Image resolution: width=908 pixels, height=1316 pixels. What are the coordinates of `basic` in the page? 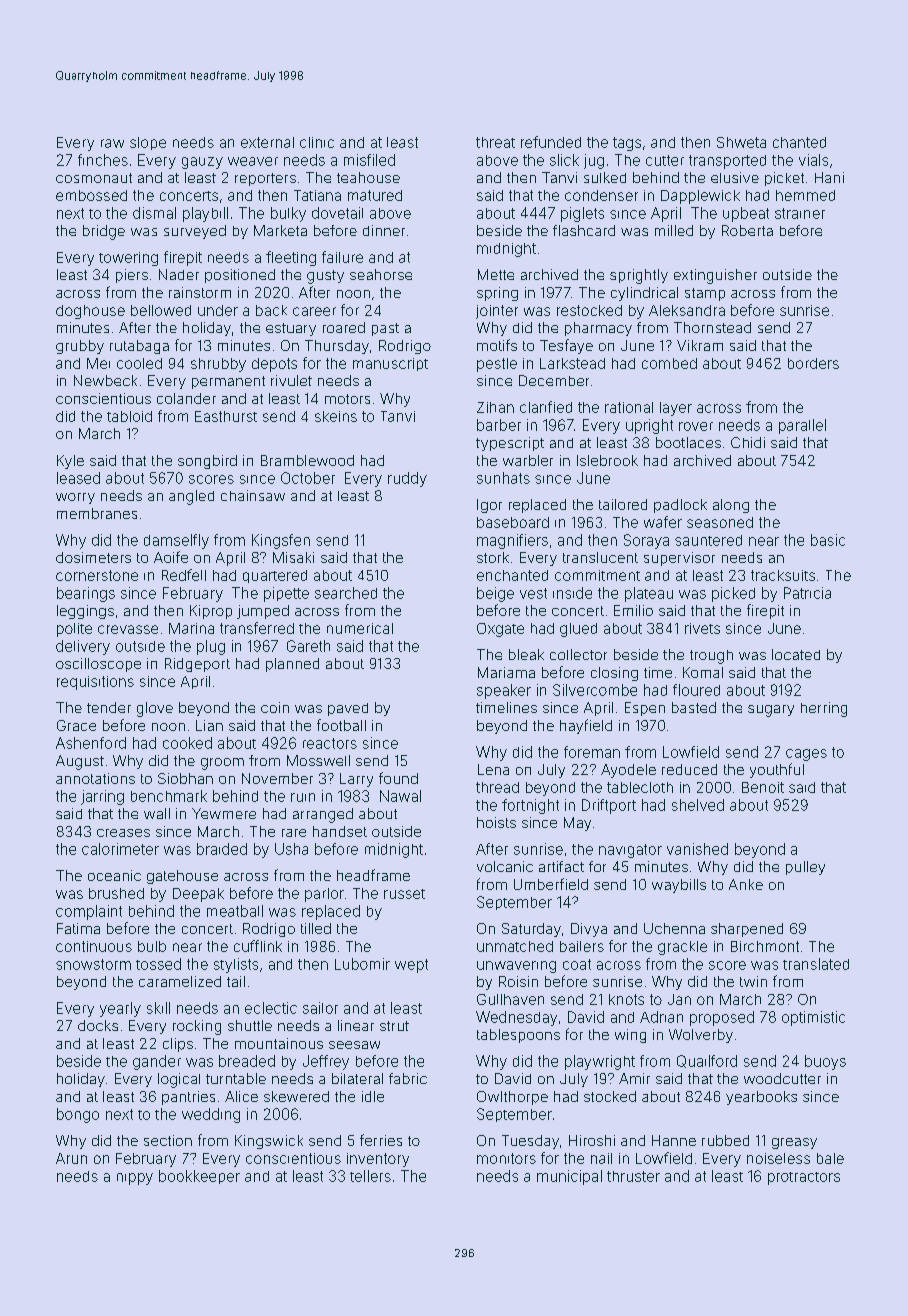 It's located at (828, 540).
